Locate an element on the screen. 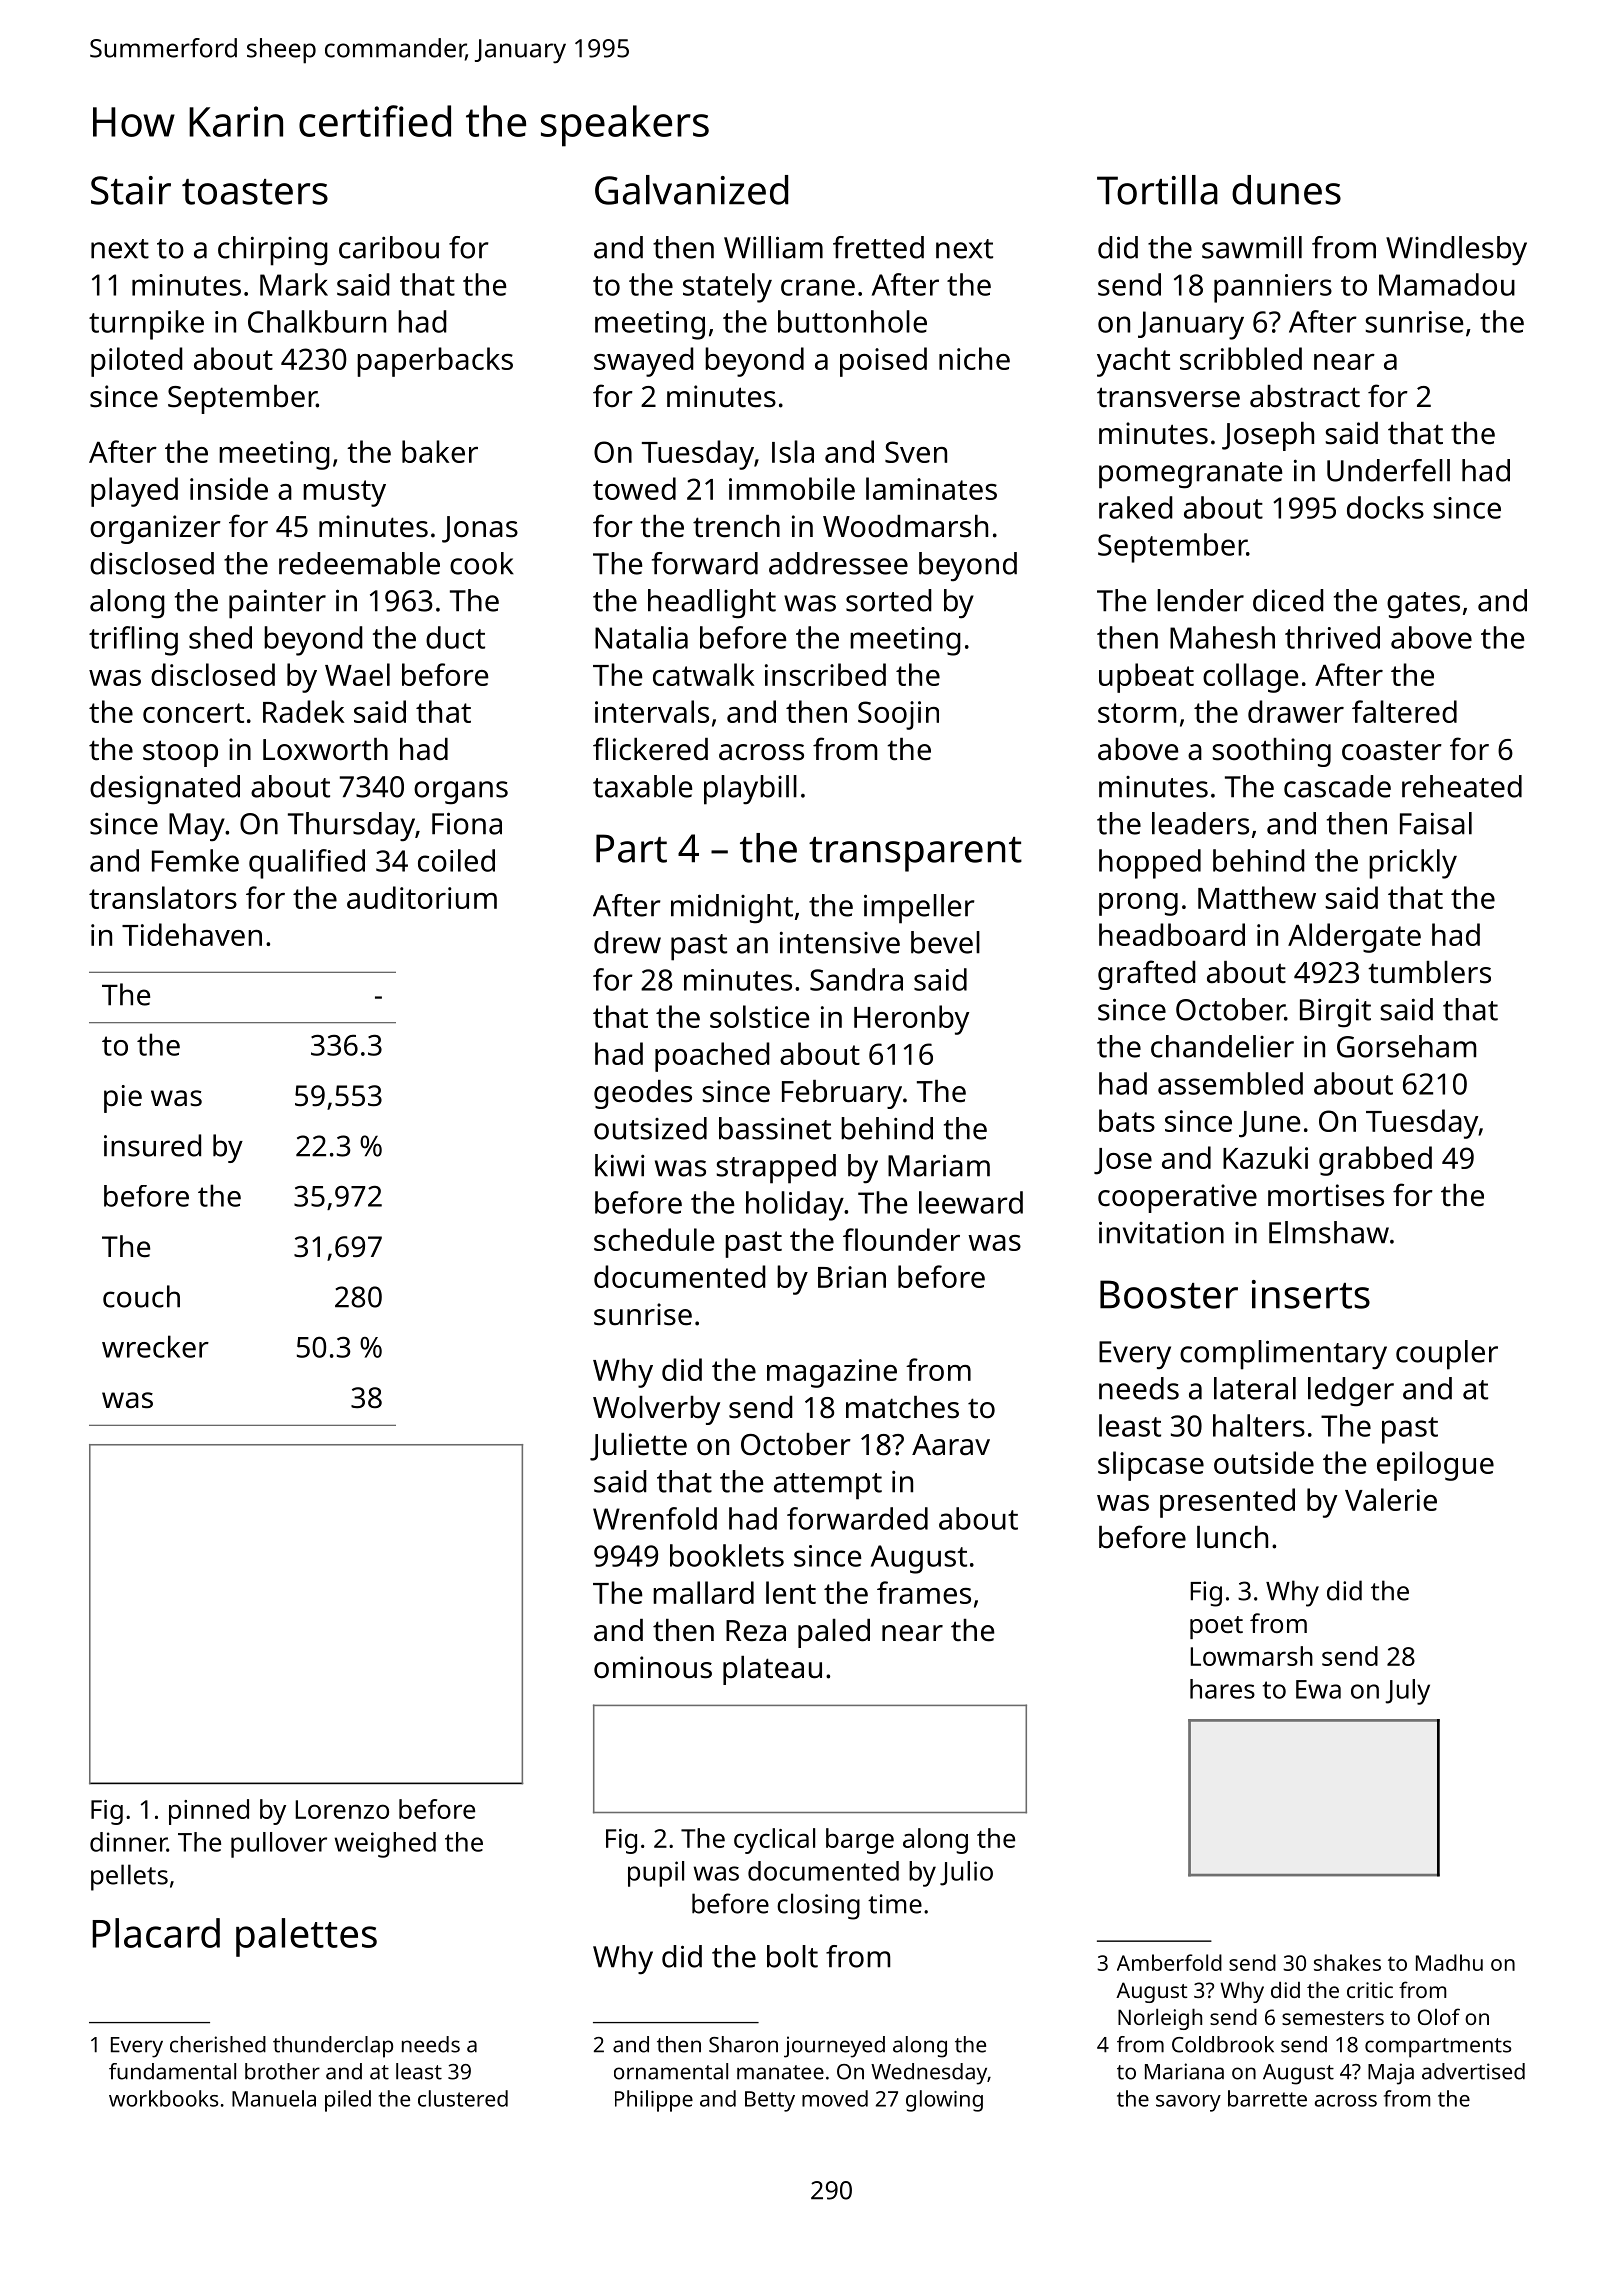  wrecker is located at coordinates (155, 1346).
